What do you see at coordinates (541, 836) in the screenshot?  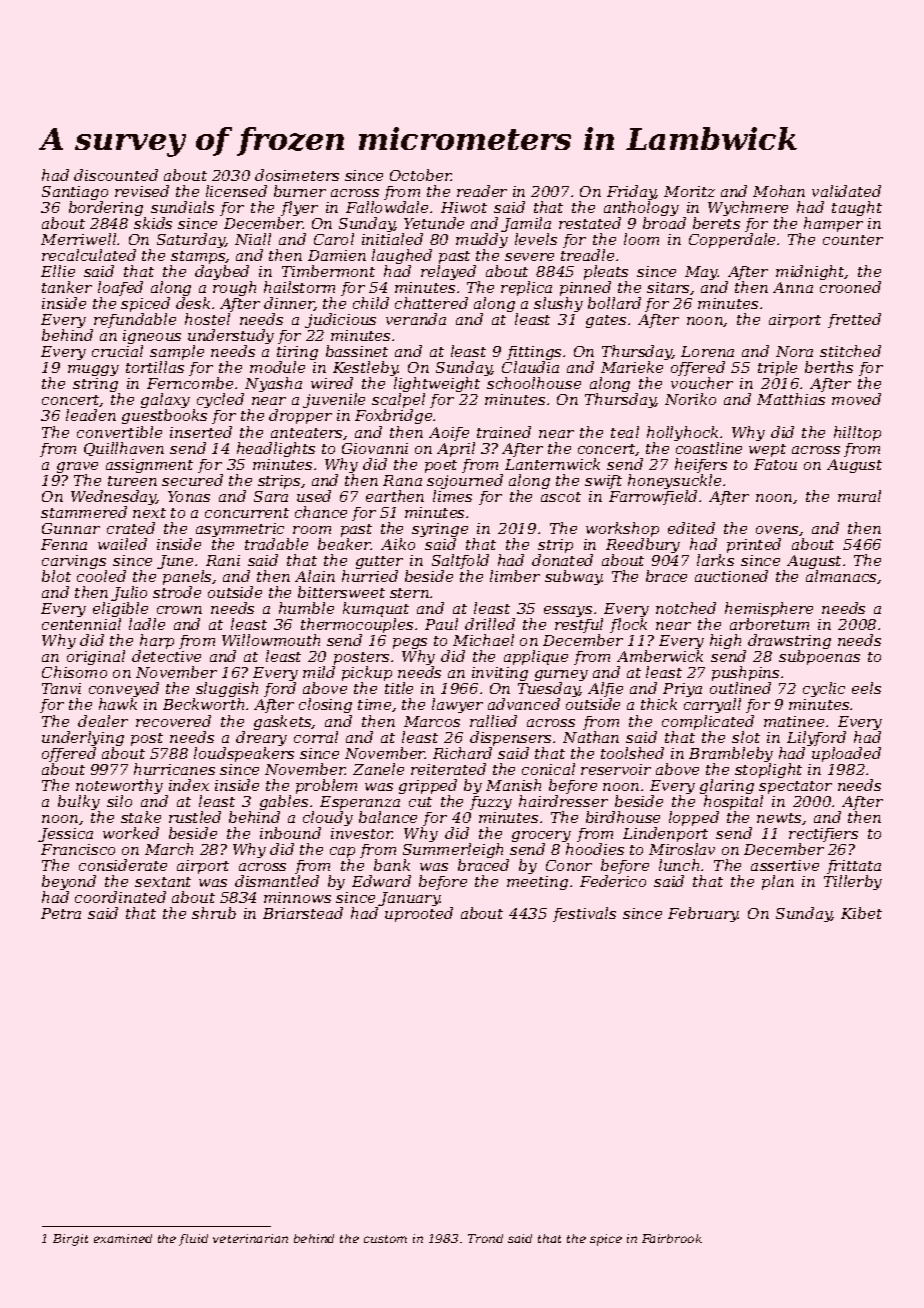 I see `grocery` at bounding box center [541, 836].
